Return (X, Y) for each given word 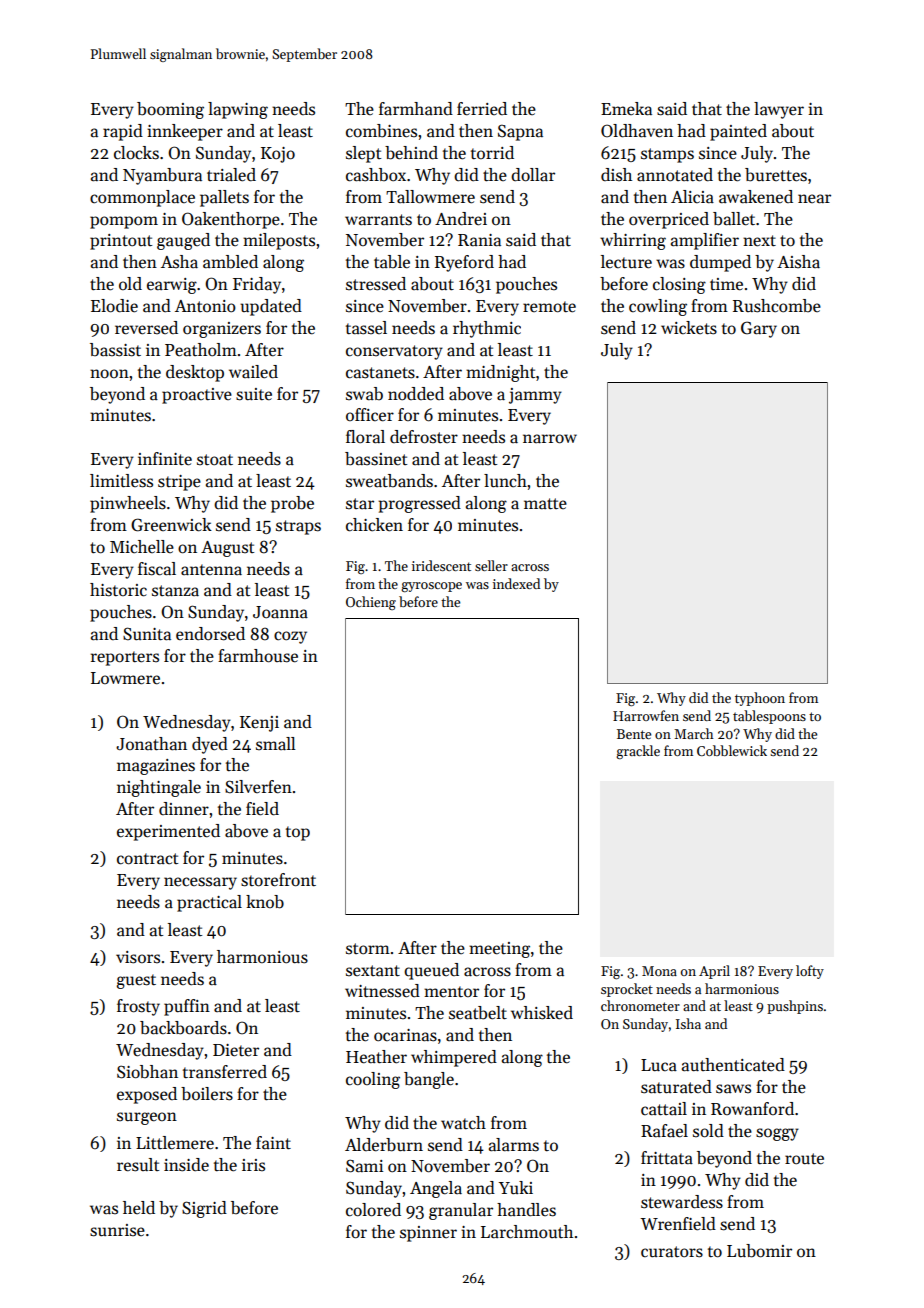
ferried (482, 109)
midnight (500, 373)
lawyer (779, 110)
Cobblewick (732, 750)
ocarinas (405, 1035)
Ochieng (371, 603)
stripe (179, 483)
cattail (664, 1109)
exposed (147, 1095)
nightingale (159, 788)
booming (170, 110)
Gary (759, 329)
